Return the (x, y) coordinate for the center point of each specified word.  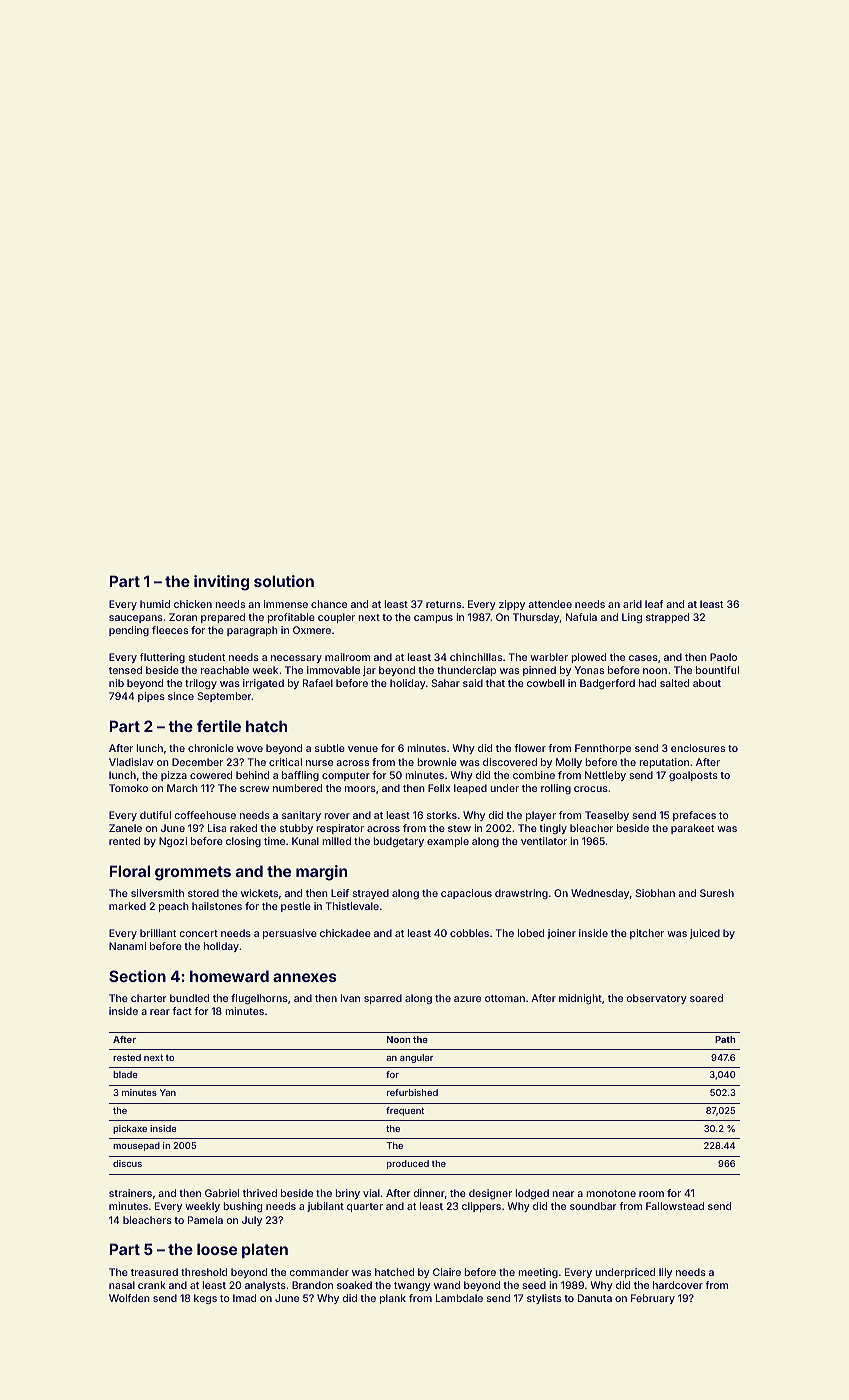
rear (160, 1012)
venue (363, 749)
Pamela (205, 1220)
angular (416, 1058)
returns (443, 604)
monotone (611, 1193)
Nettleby (605, 776)
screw (254, 789)
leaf (654, 604)
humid (155, 604)
